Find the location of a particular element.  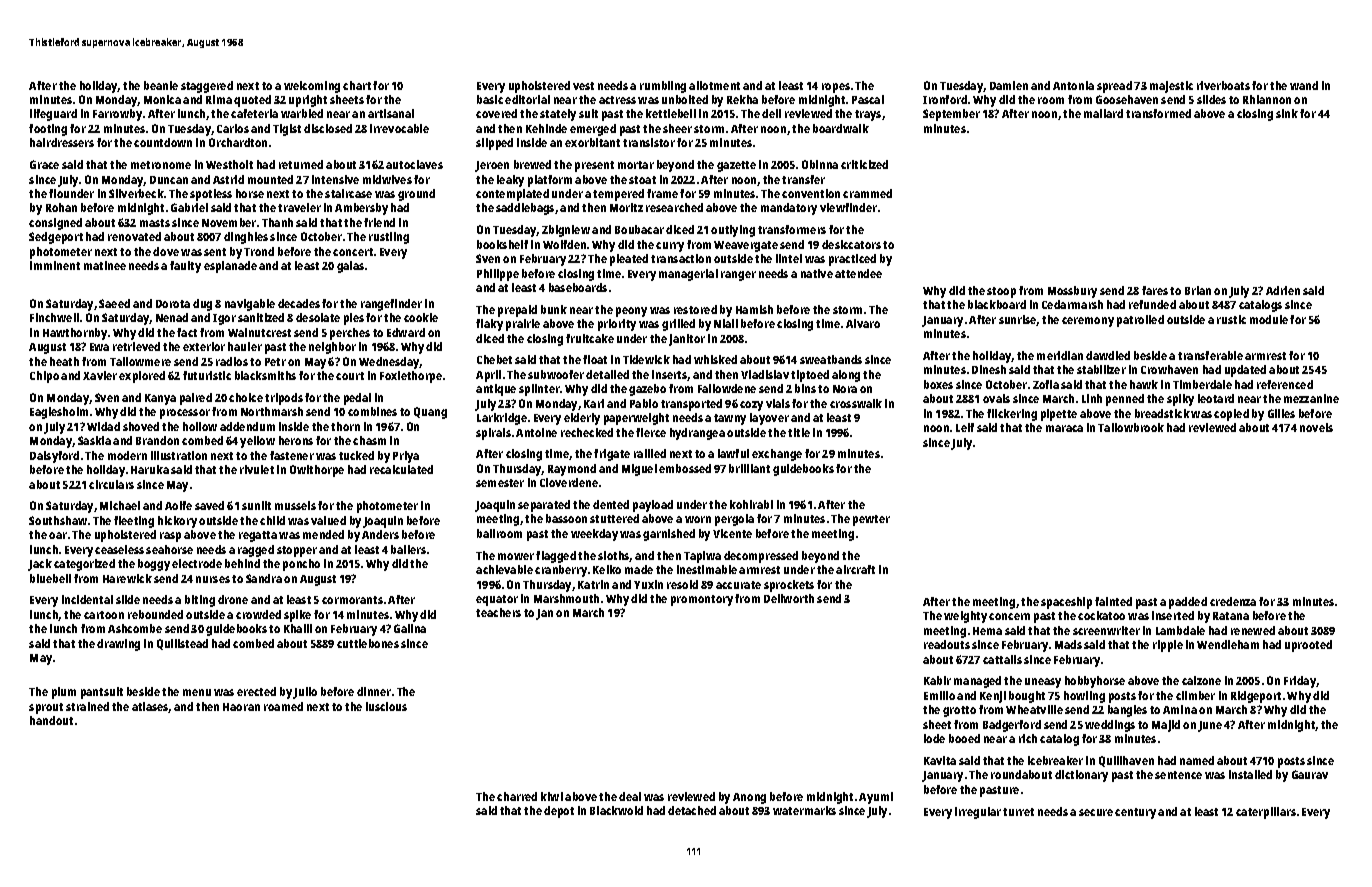

pedal is located at coordinates (357, 399).
